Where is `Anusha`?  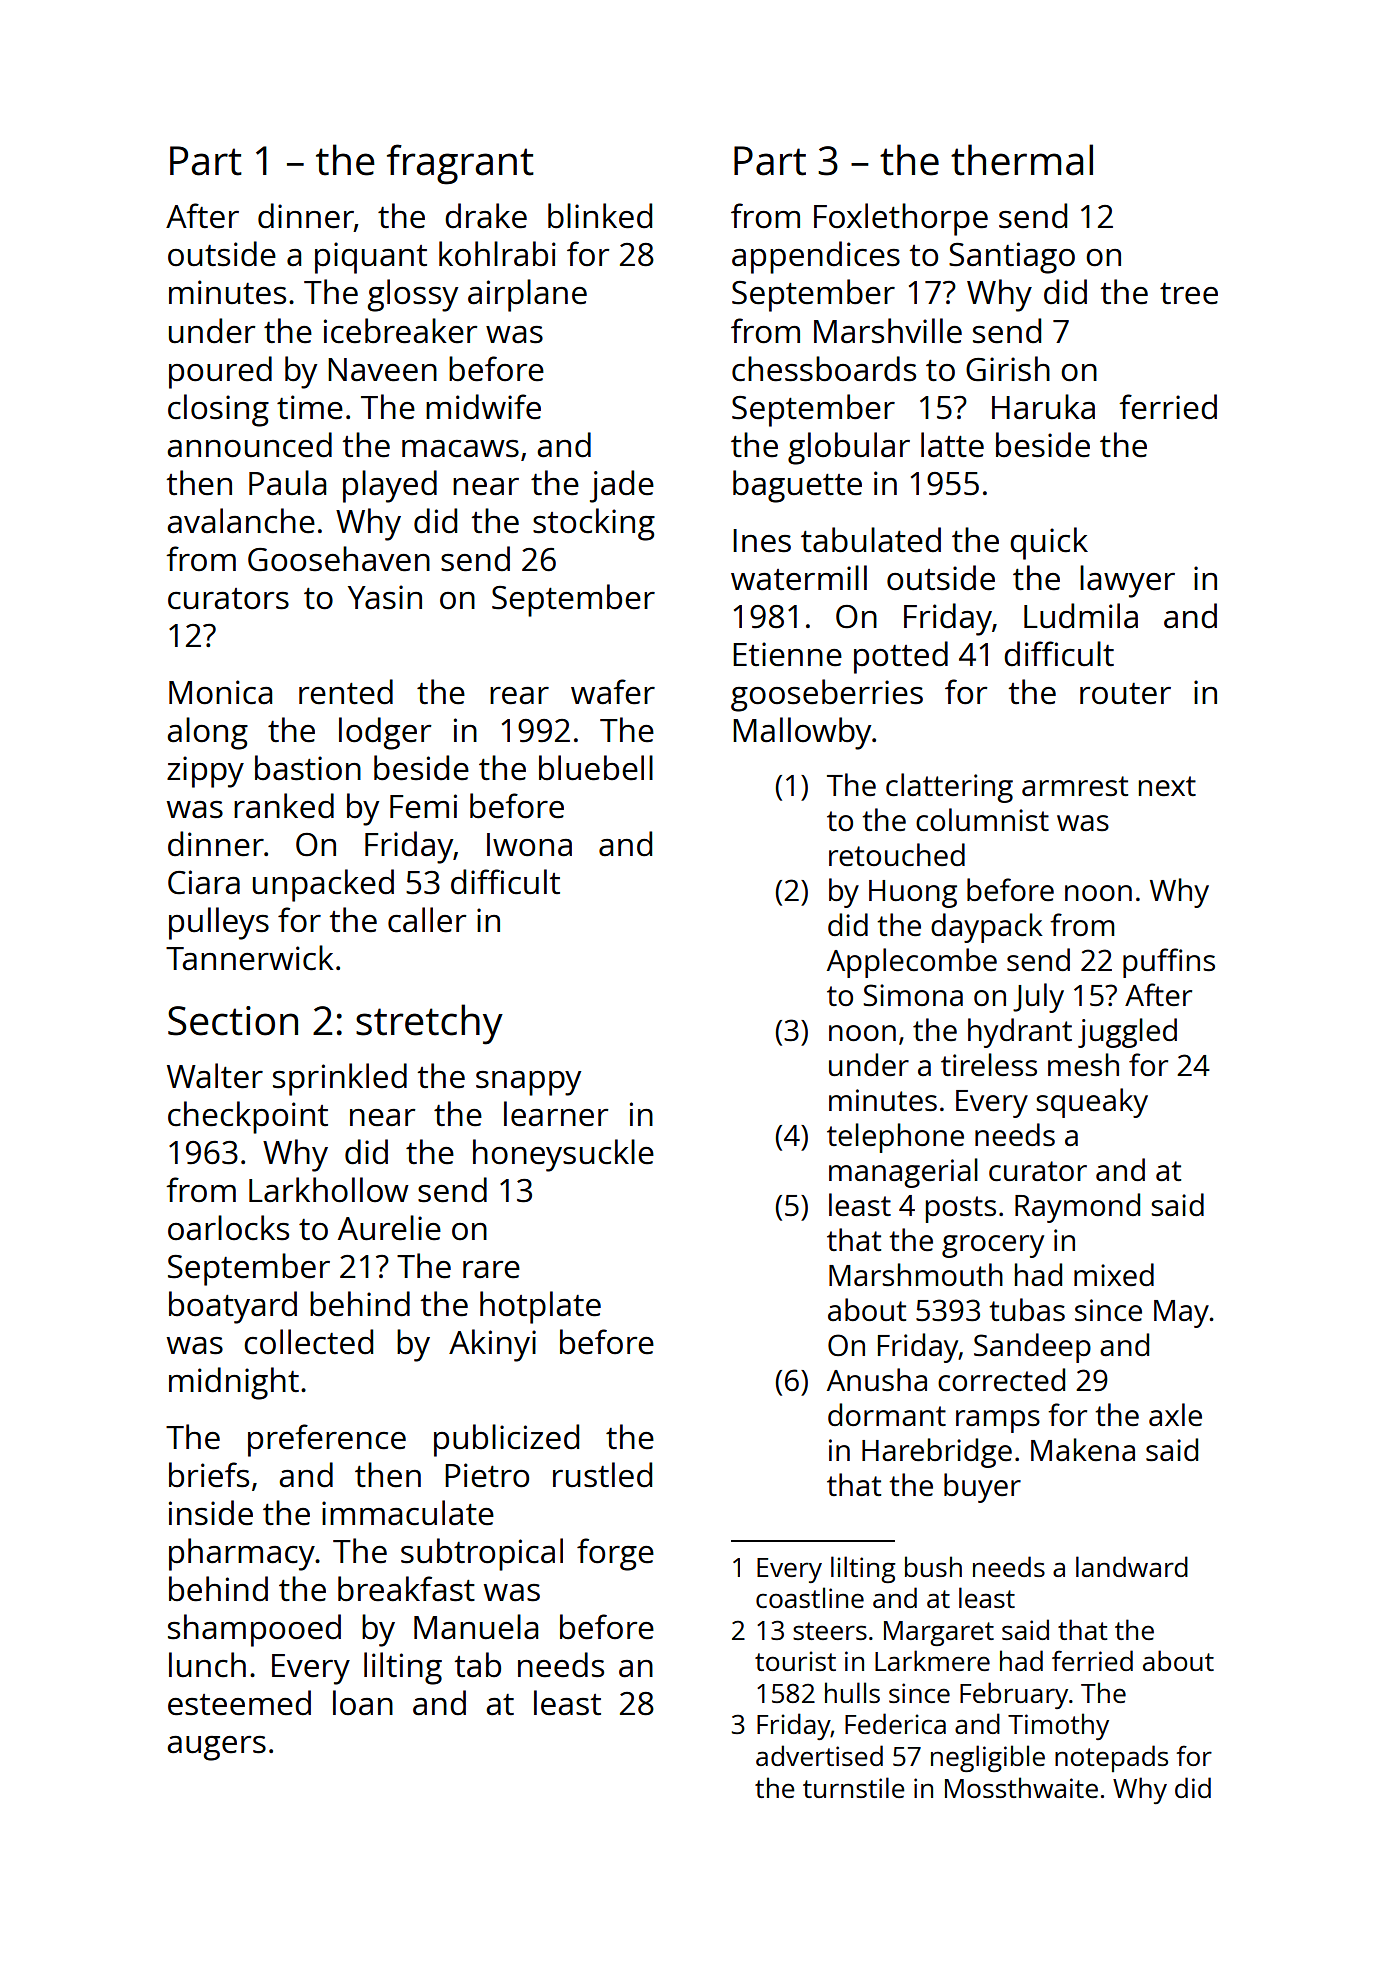
Anusha is located at coordinates (877, 1380).
